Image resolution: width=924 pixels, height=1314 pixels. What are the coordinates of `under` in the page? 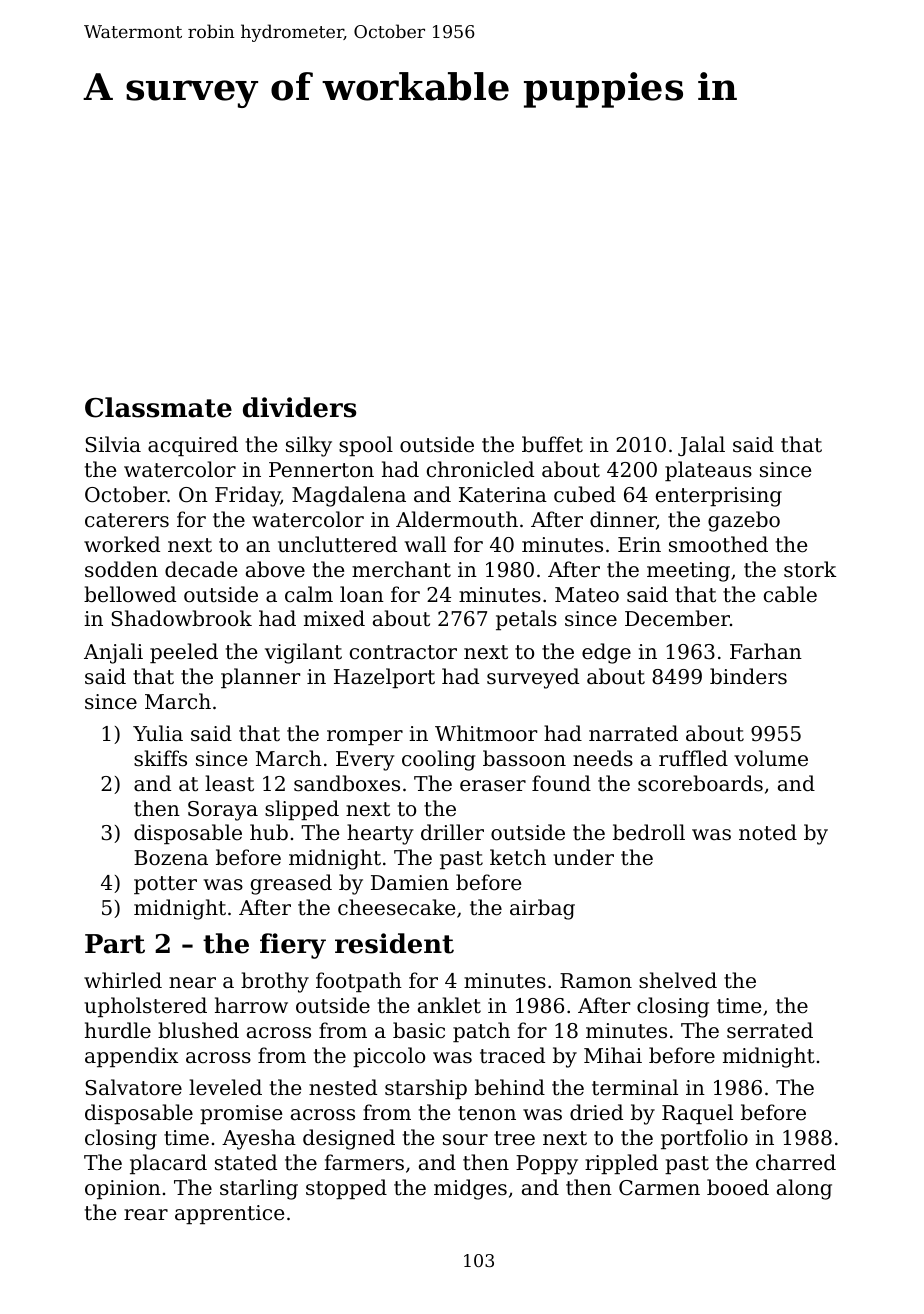 It's located at (583, 857).
